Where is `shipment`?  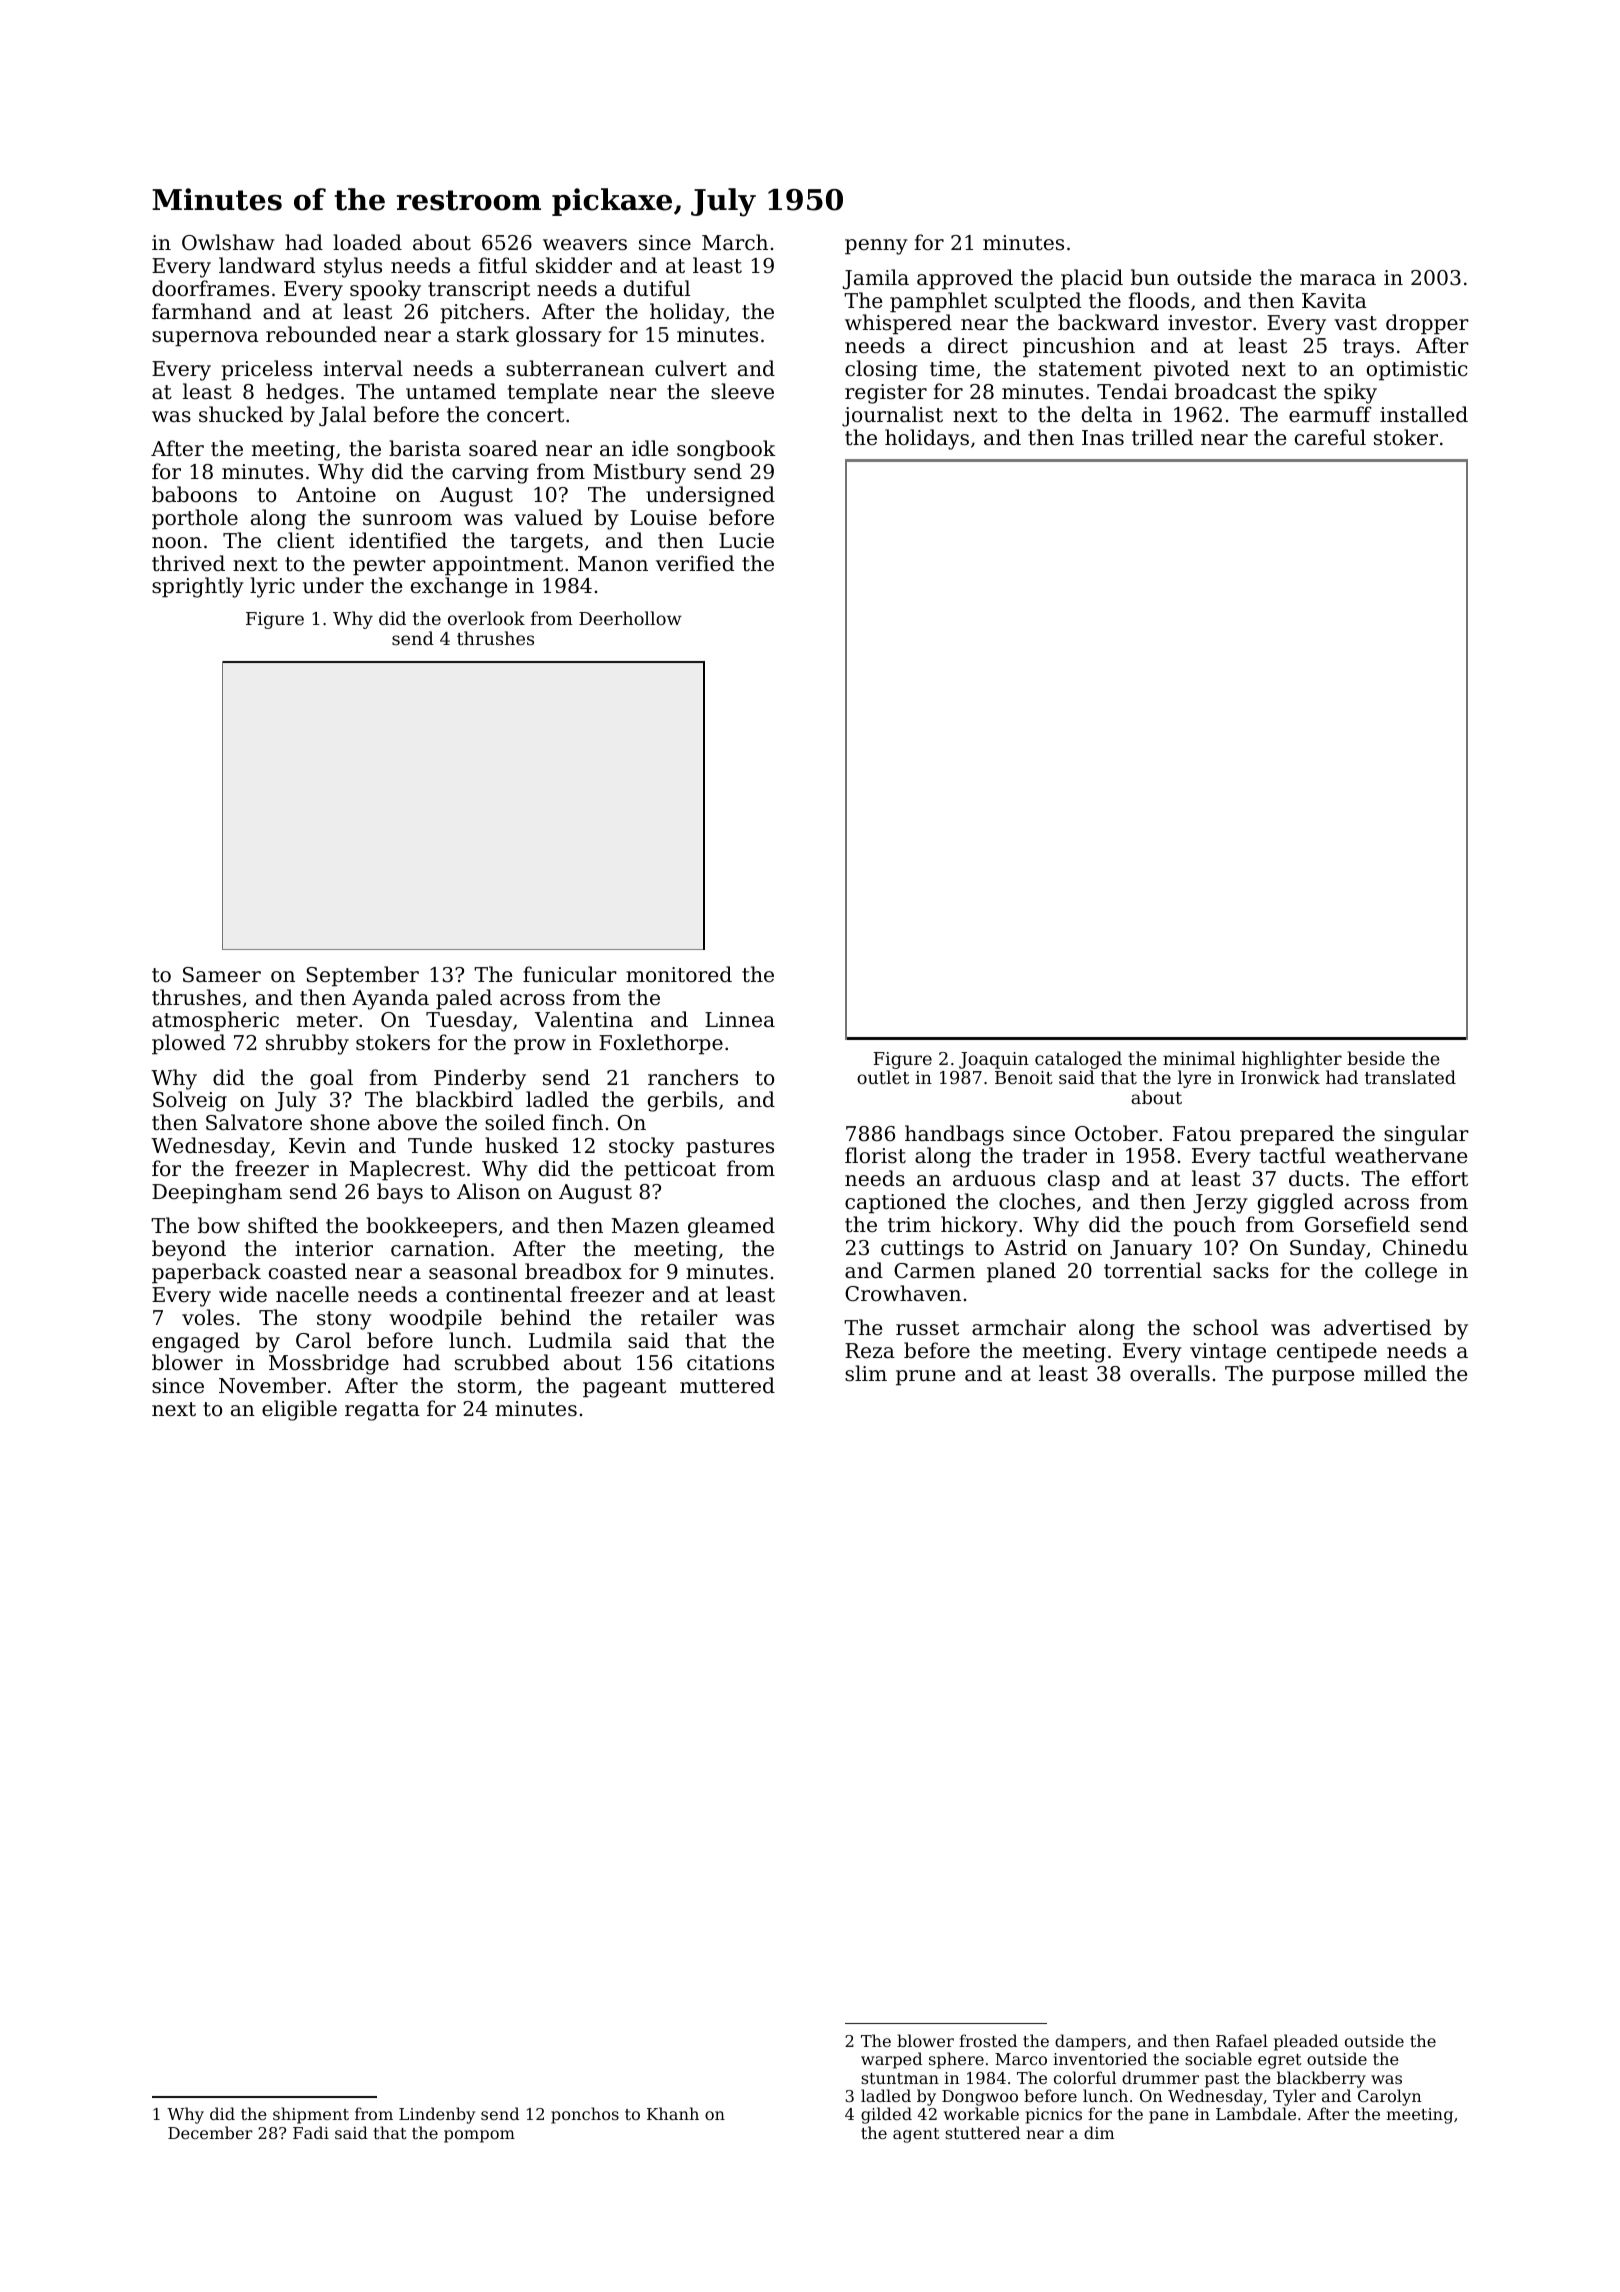
shipment is located at coordinates (311, 2115).
